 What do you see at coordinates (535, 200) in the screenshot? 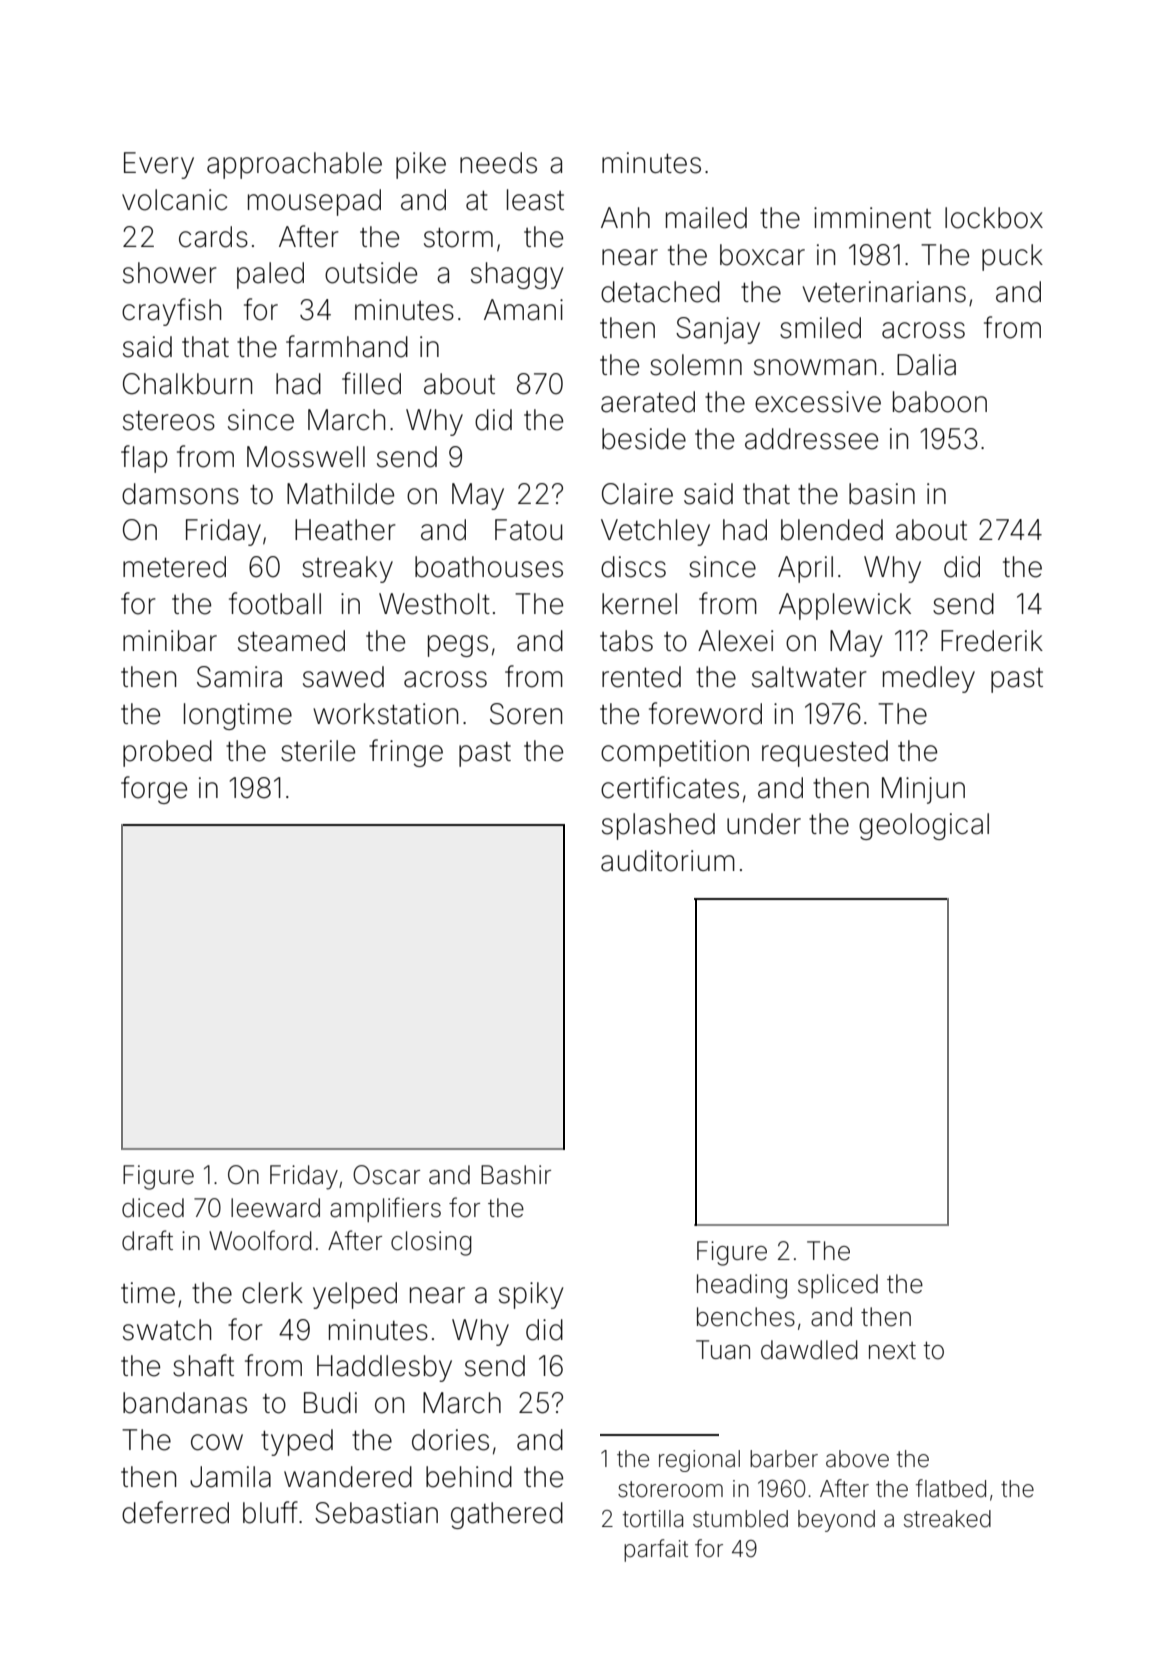
I see `least` at bounding box center [535, 200].
